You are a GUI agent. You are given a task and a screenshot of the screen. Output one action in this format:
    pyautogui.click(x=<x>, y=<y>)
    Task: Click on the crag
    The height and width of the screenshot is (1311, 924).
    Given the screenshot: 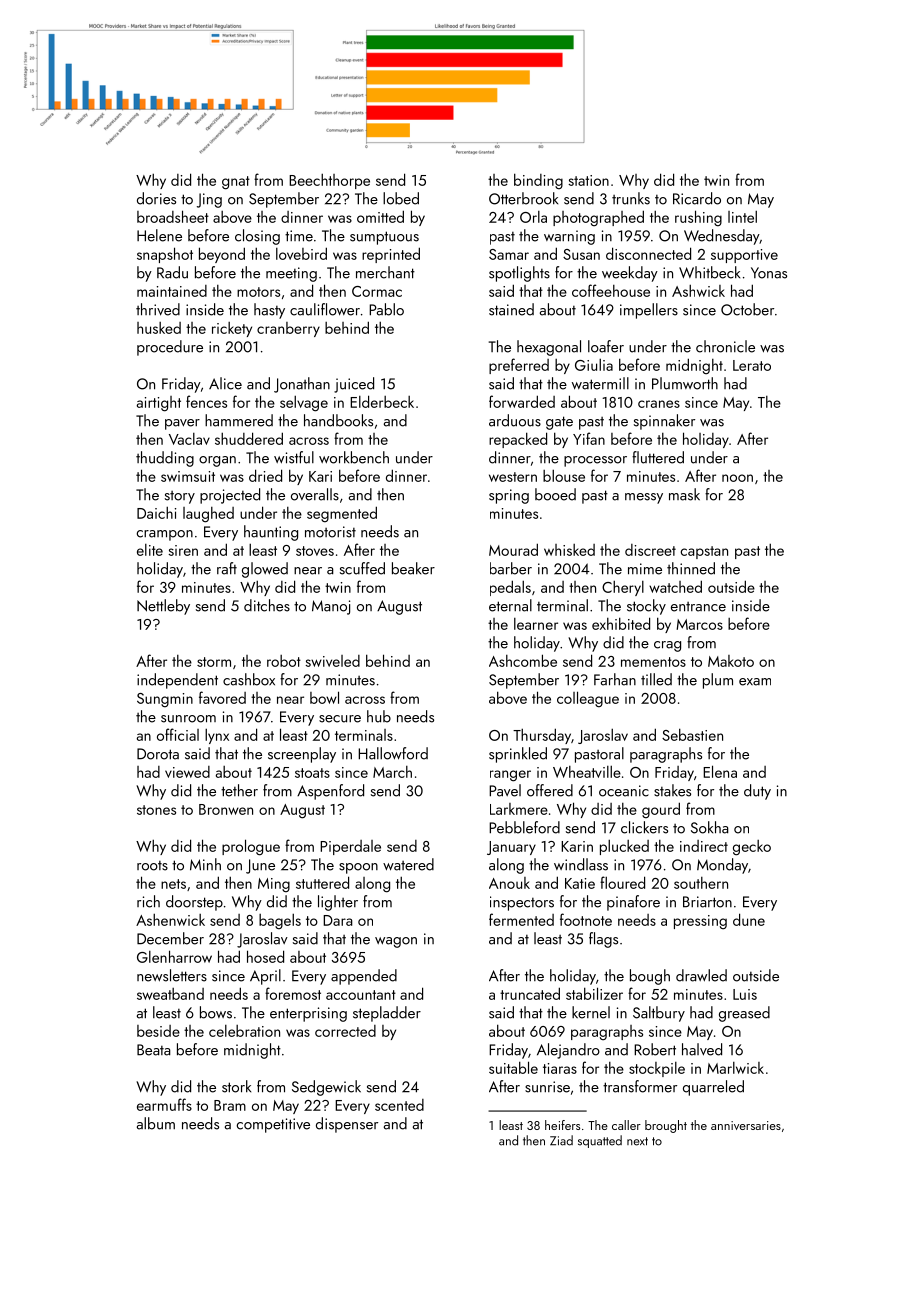 What is the action you would take?
    pyautogui.click(x=667, y=646)
